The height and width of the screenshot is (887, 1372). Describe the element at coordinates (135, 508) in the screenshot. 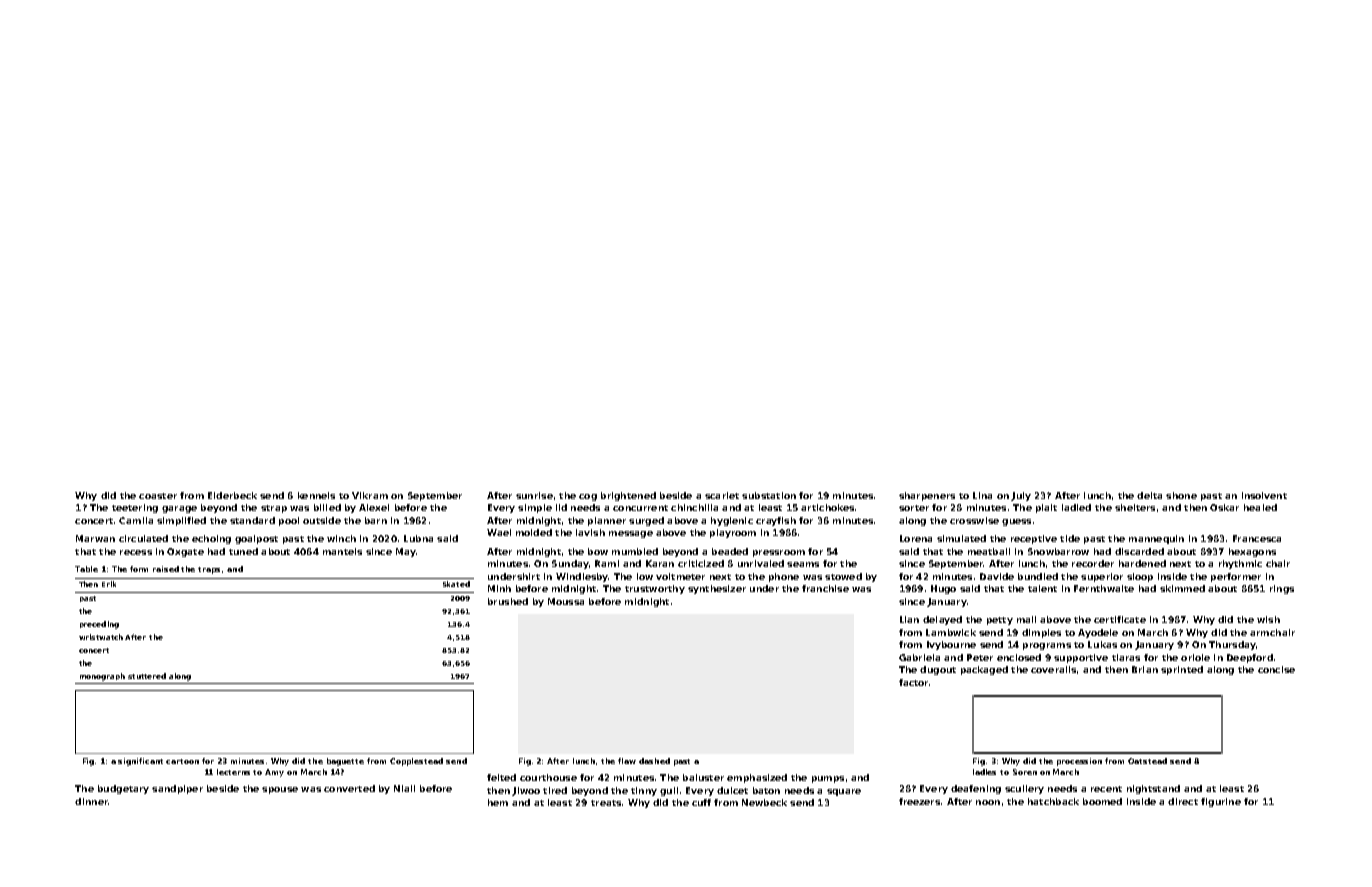

I see `teetering` at that location.
